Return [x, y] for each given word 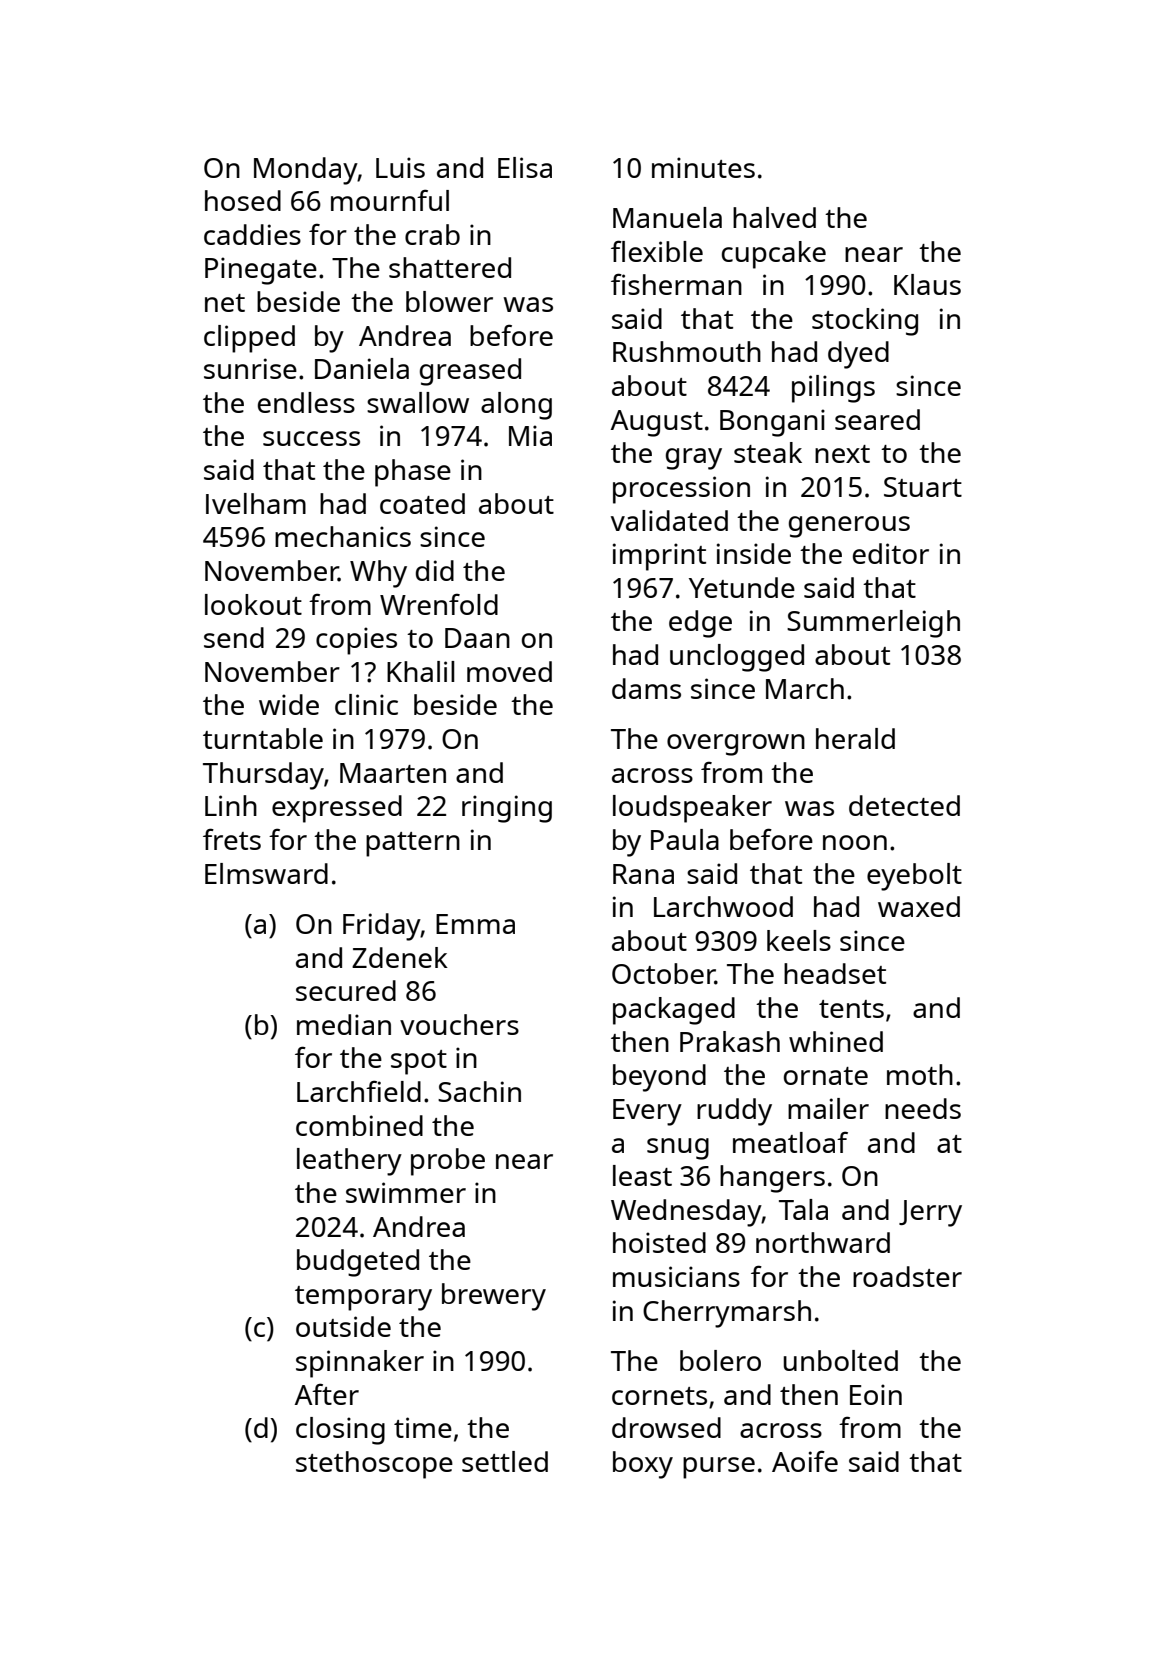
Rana [643, 874]
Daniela [362, 368]
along [516, 406]
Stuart [923, 487]
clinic [366, 704]
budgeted [358, 1263]
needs [923, 1108]
